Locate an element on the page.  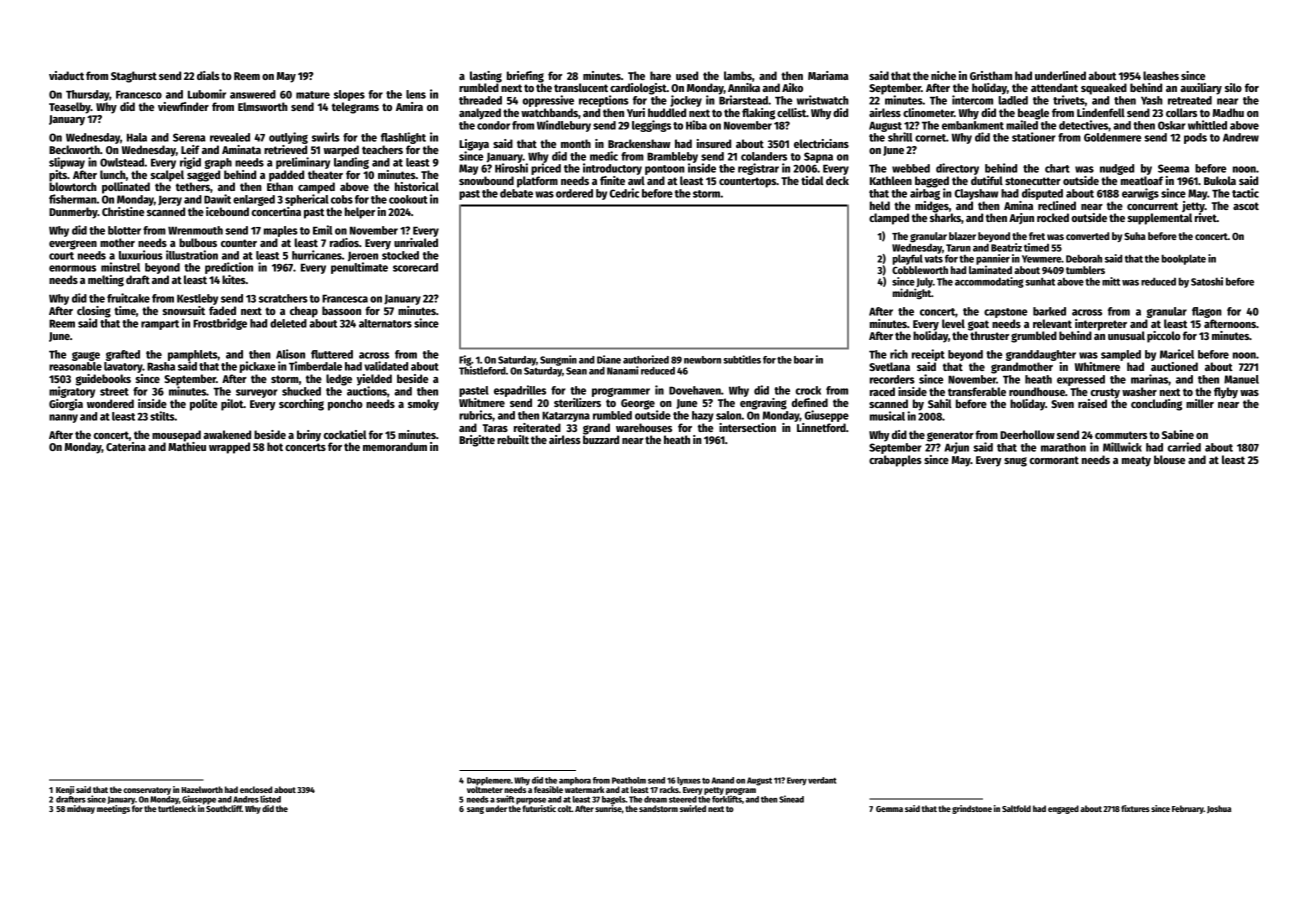
swirled is located at coordinates (693, 808).
